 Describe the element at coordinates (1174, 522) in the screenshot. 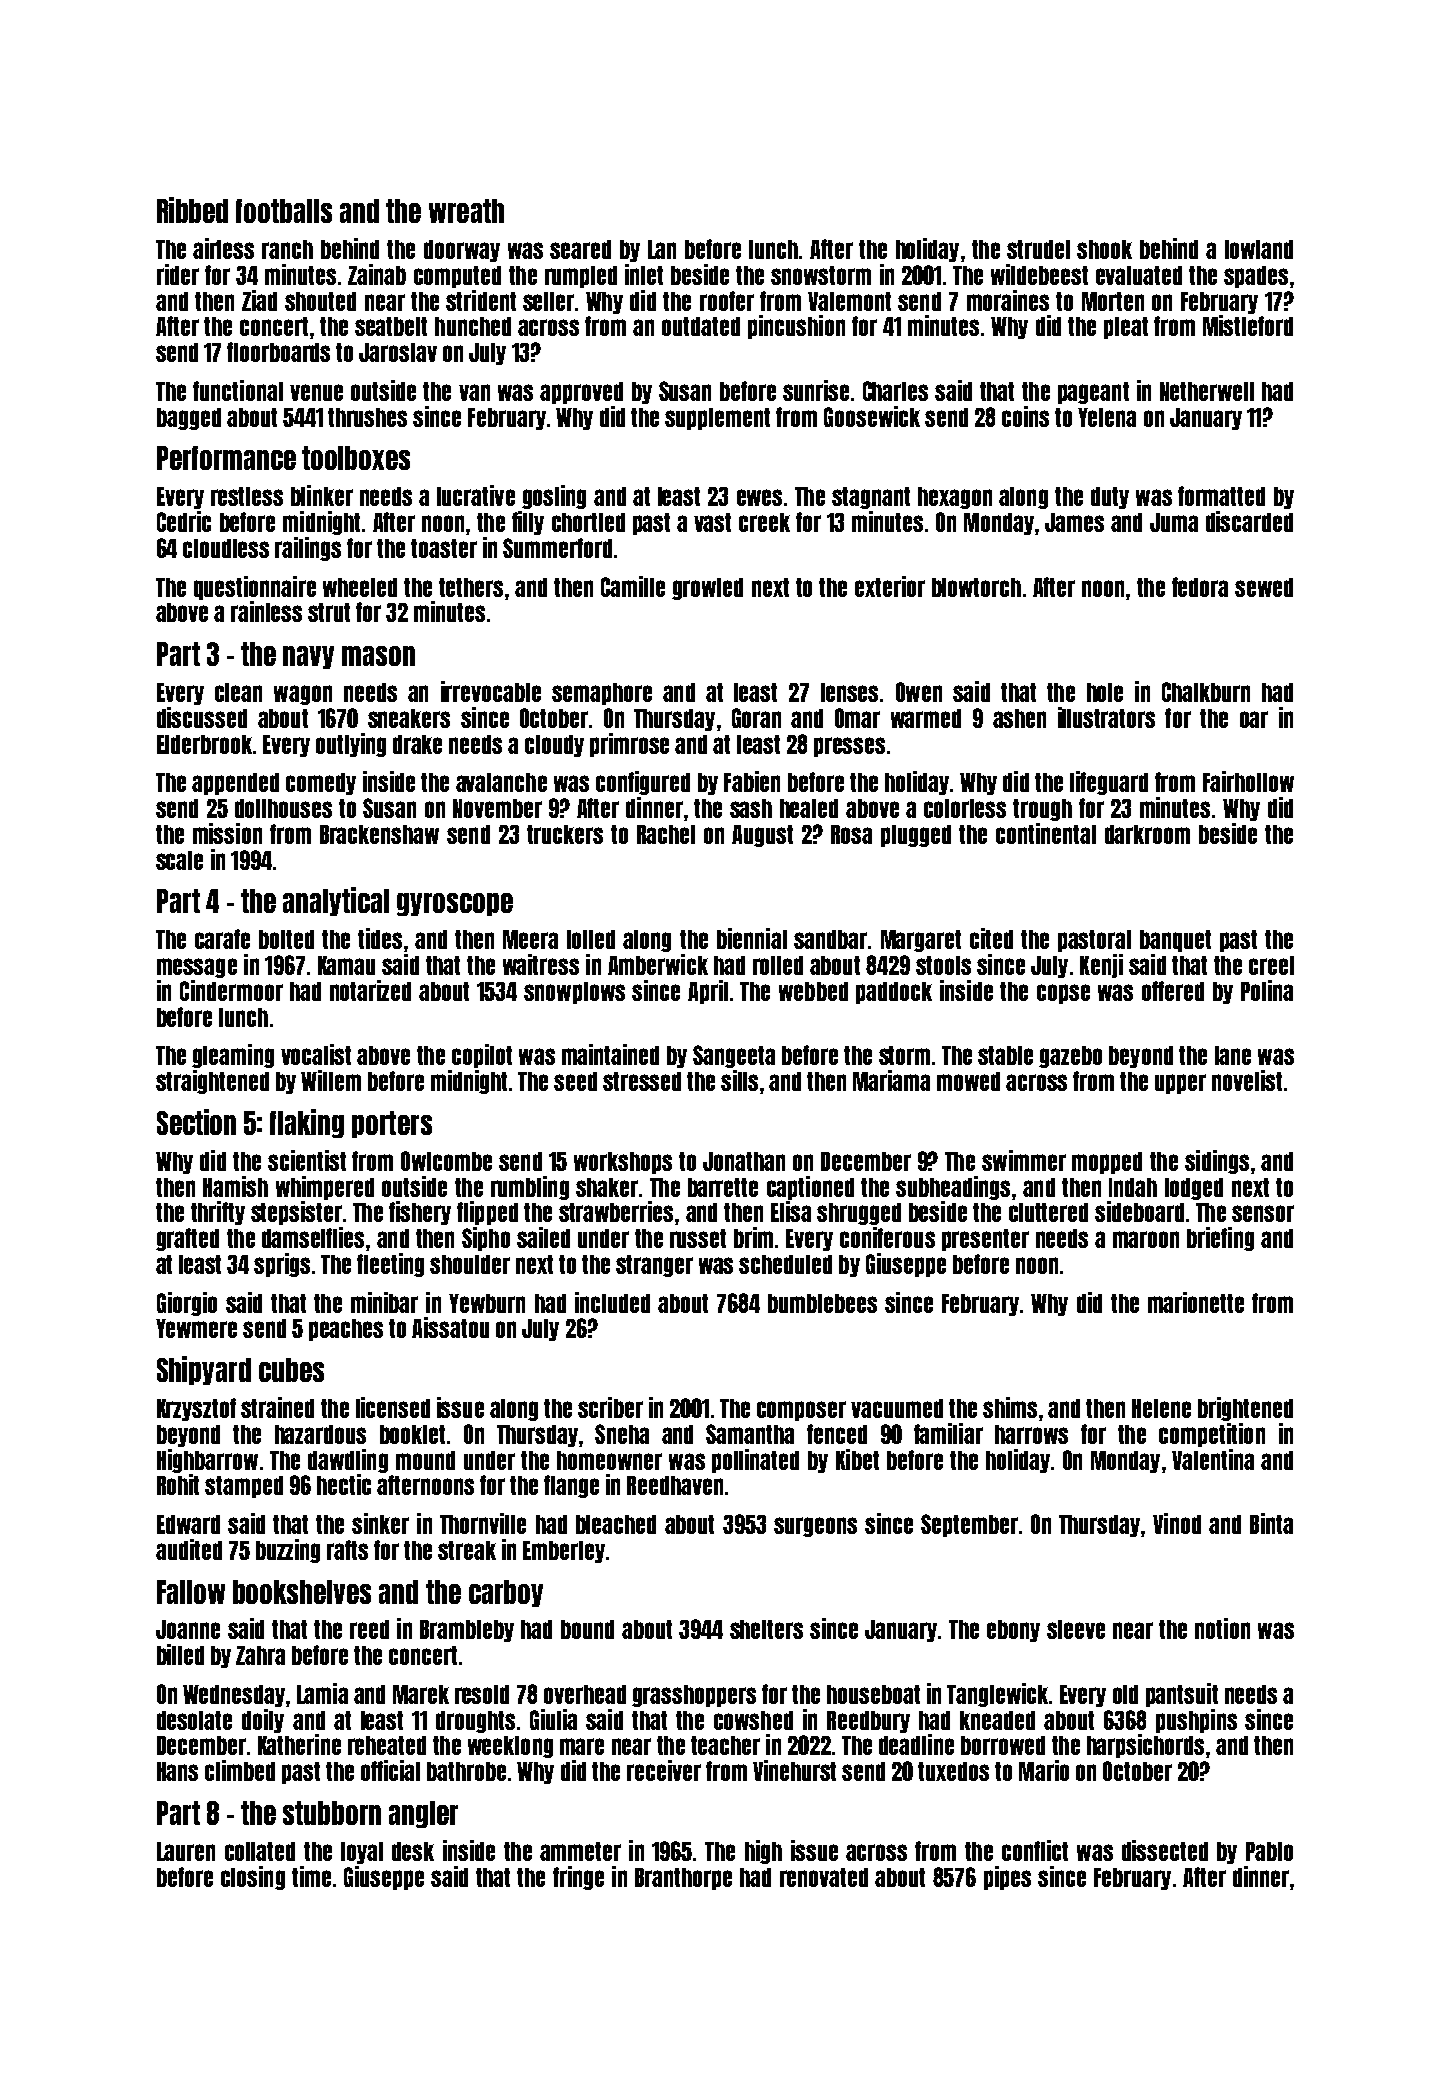

I see `Juma` at that location.
